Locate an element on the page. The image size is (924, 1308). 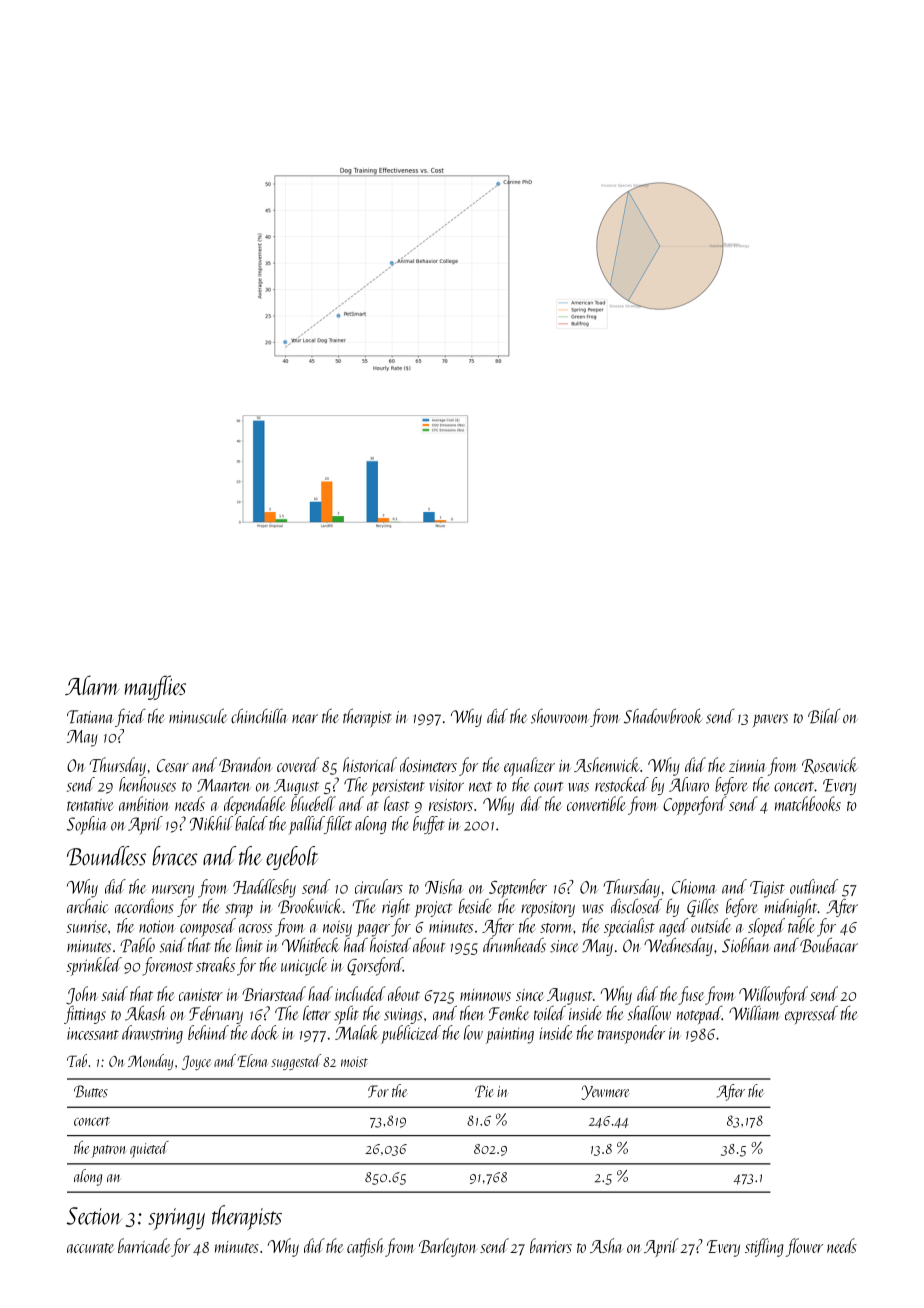
near is located at coordinates (305, 719).
